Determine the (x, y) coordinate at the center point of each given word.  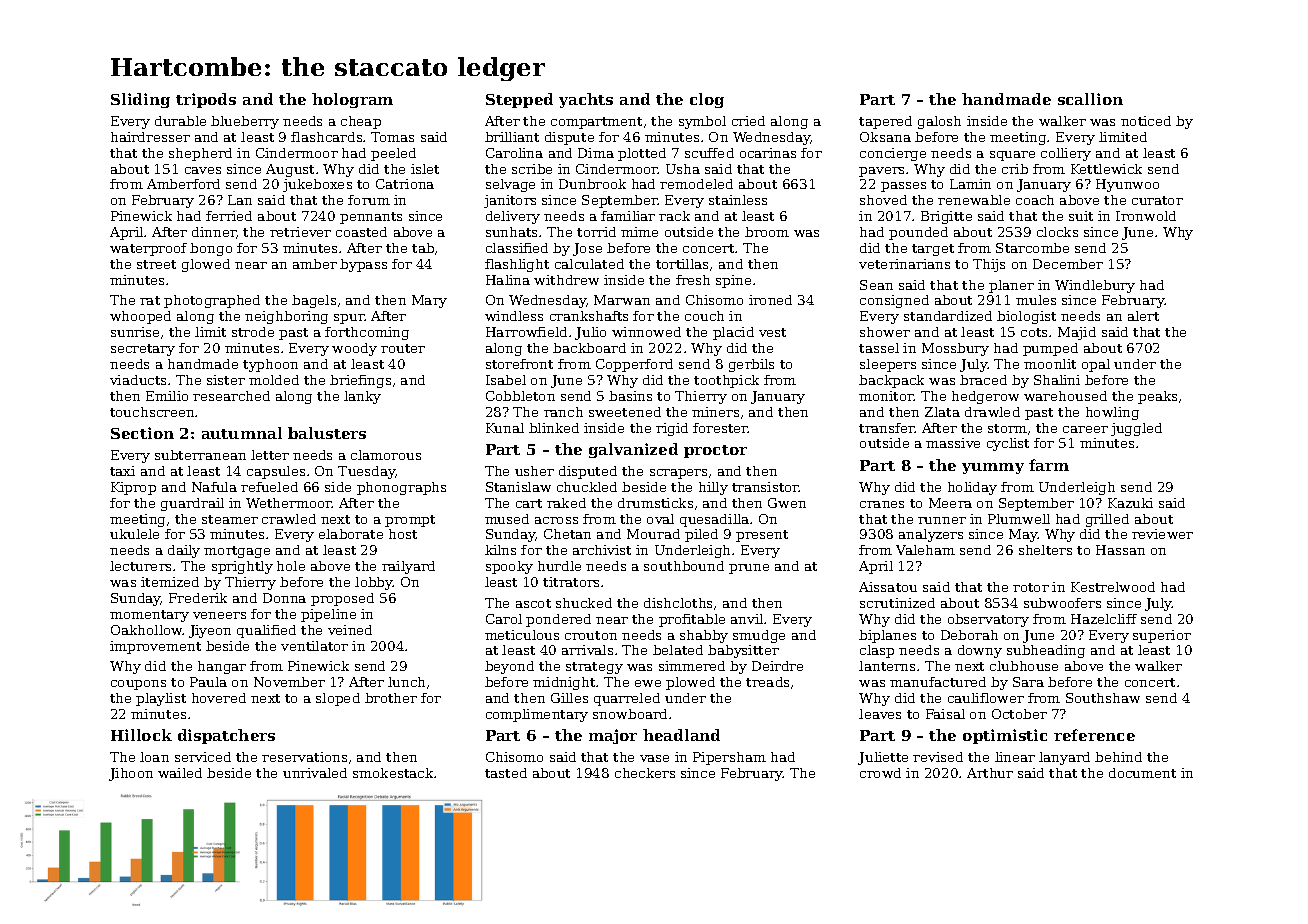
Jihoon (131, 774)
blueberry (245, 122)
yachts (586, 100)
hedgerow (985, 397)
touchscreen (152, 412)
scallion (1090, 99)
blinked (554, 428)
